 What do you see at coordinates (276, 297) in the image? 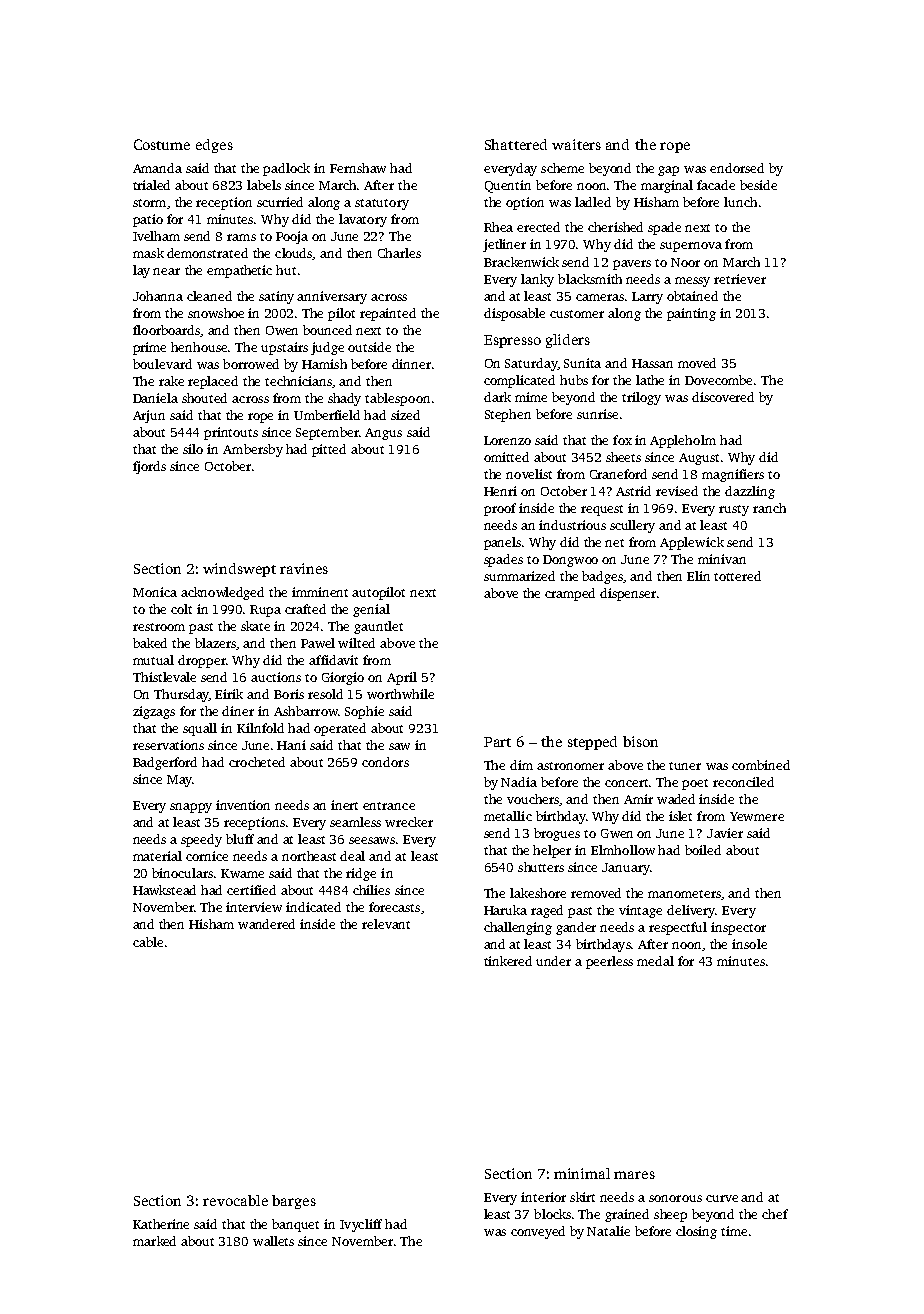
I see `satiny` at bounding box center [276, 297].
